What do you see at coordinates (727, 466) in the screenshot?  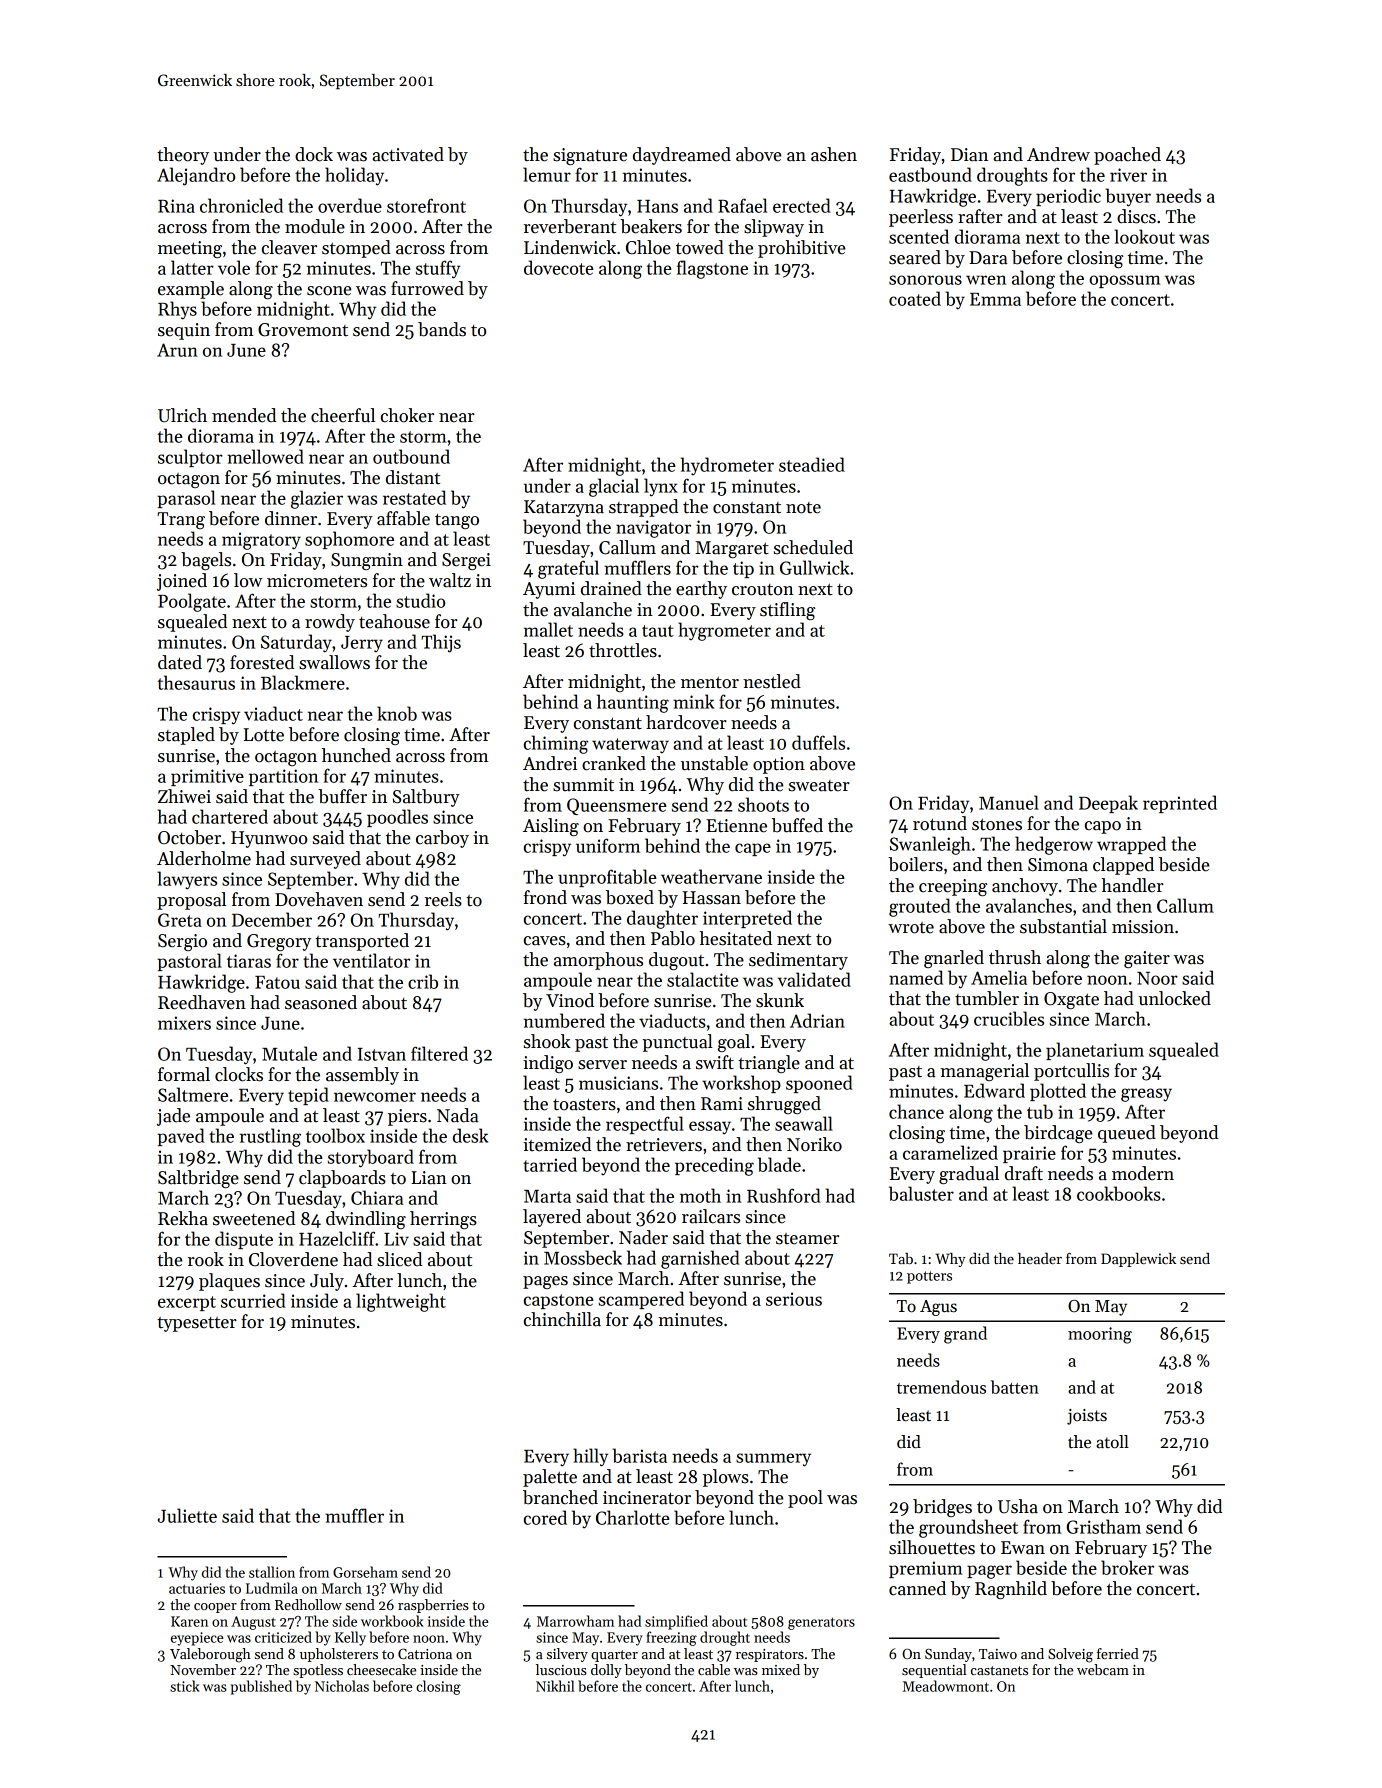 I see `hydrometer` at bounding box center [727, 466].
